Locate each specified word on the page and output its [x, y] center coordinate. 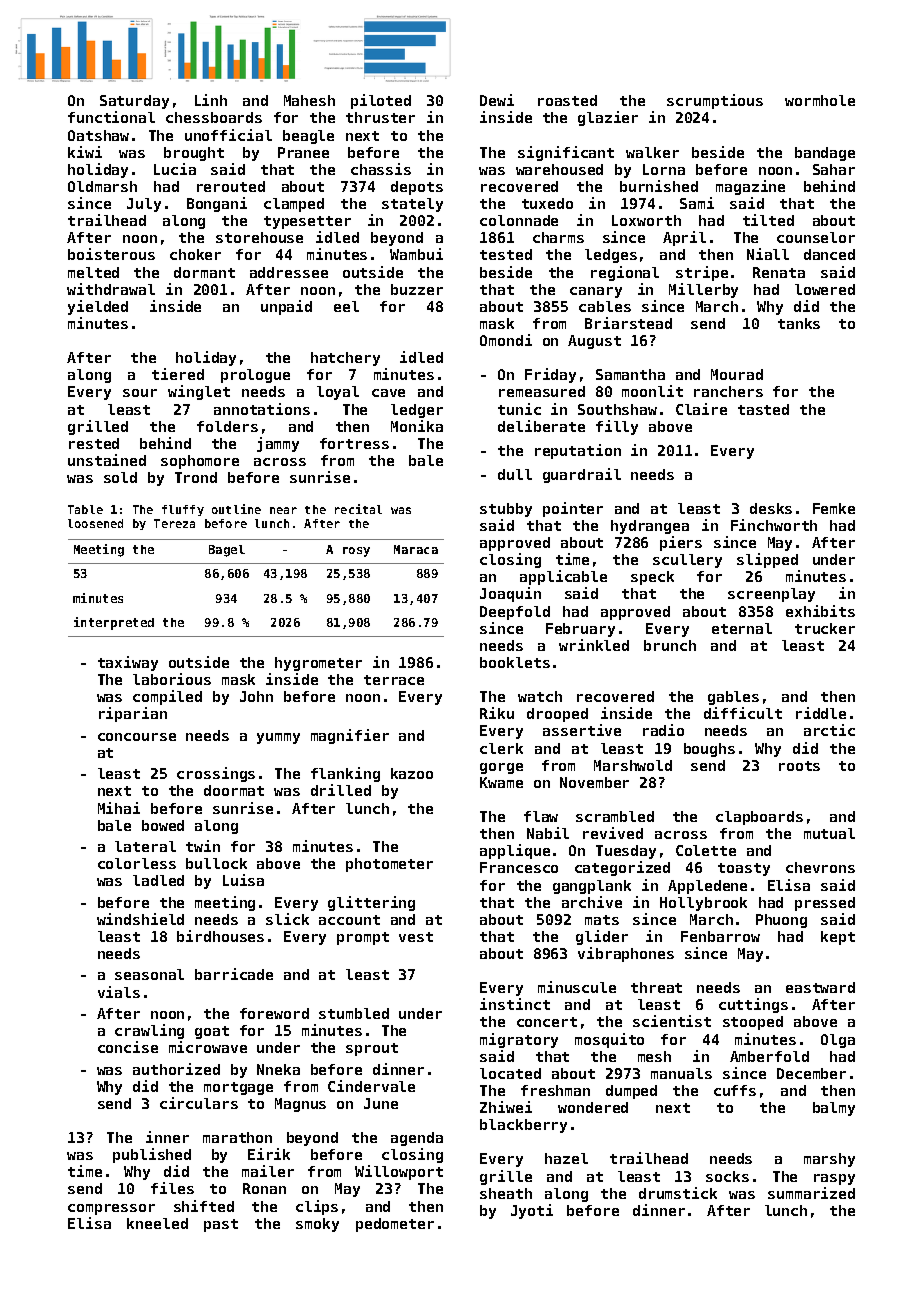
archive [592, 902]
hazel [566, 1158]
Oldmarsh [102, 186]
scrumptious [715, 101]
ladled [158, 880]
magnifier [350, 736]
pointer [573, 509]
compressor [111, 1209]
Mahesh [309, 100]
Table [85, 509]
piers [681, 543]
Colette [706, 850]
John [256, 696]
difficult [743, 713]
